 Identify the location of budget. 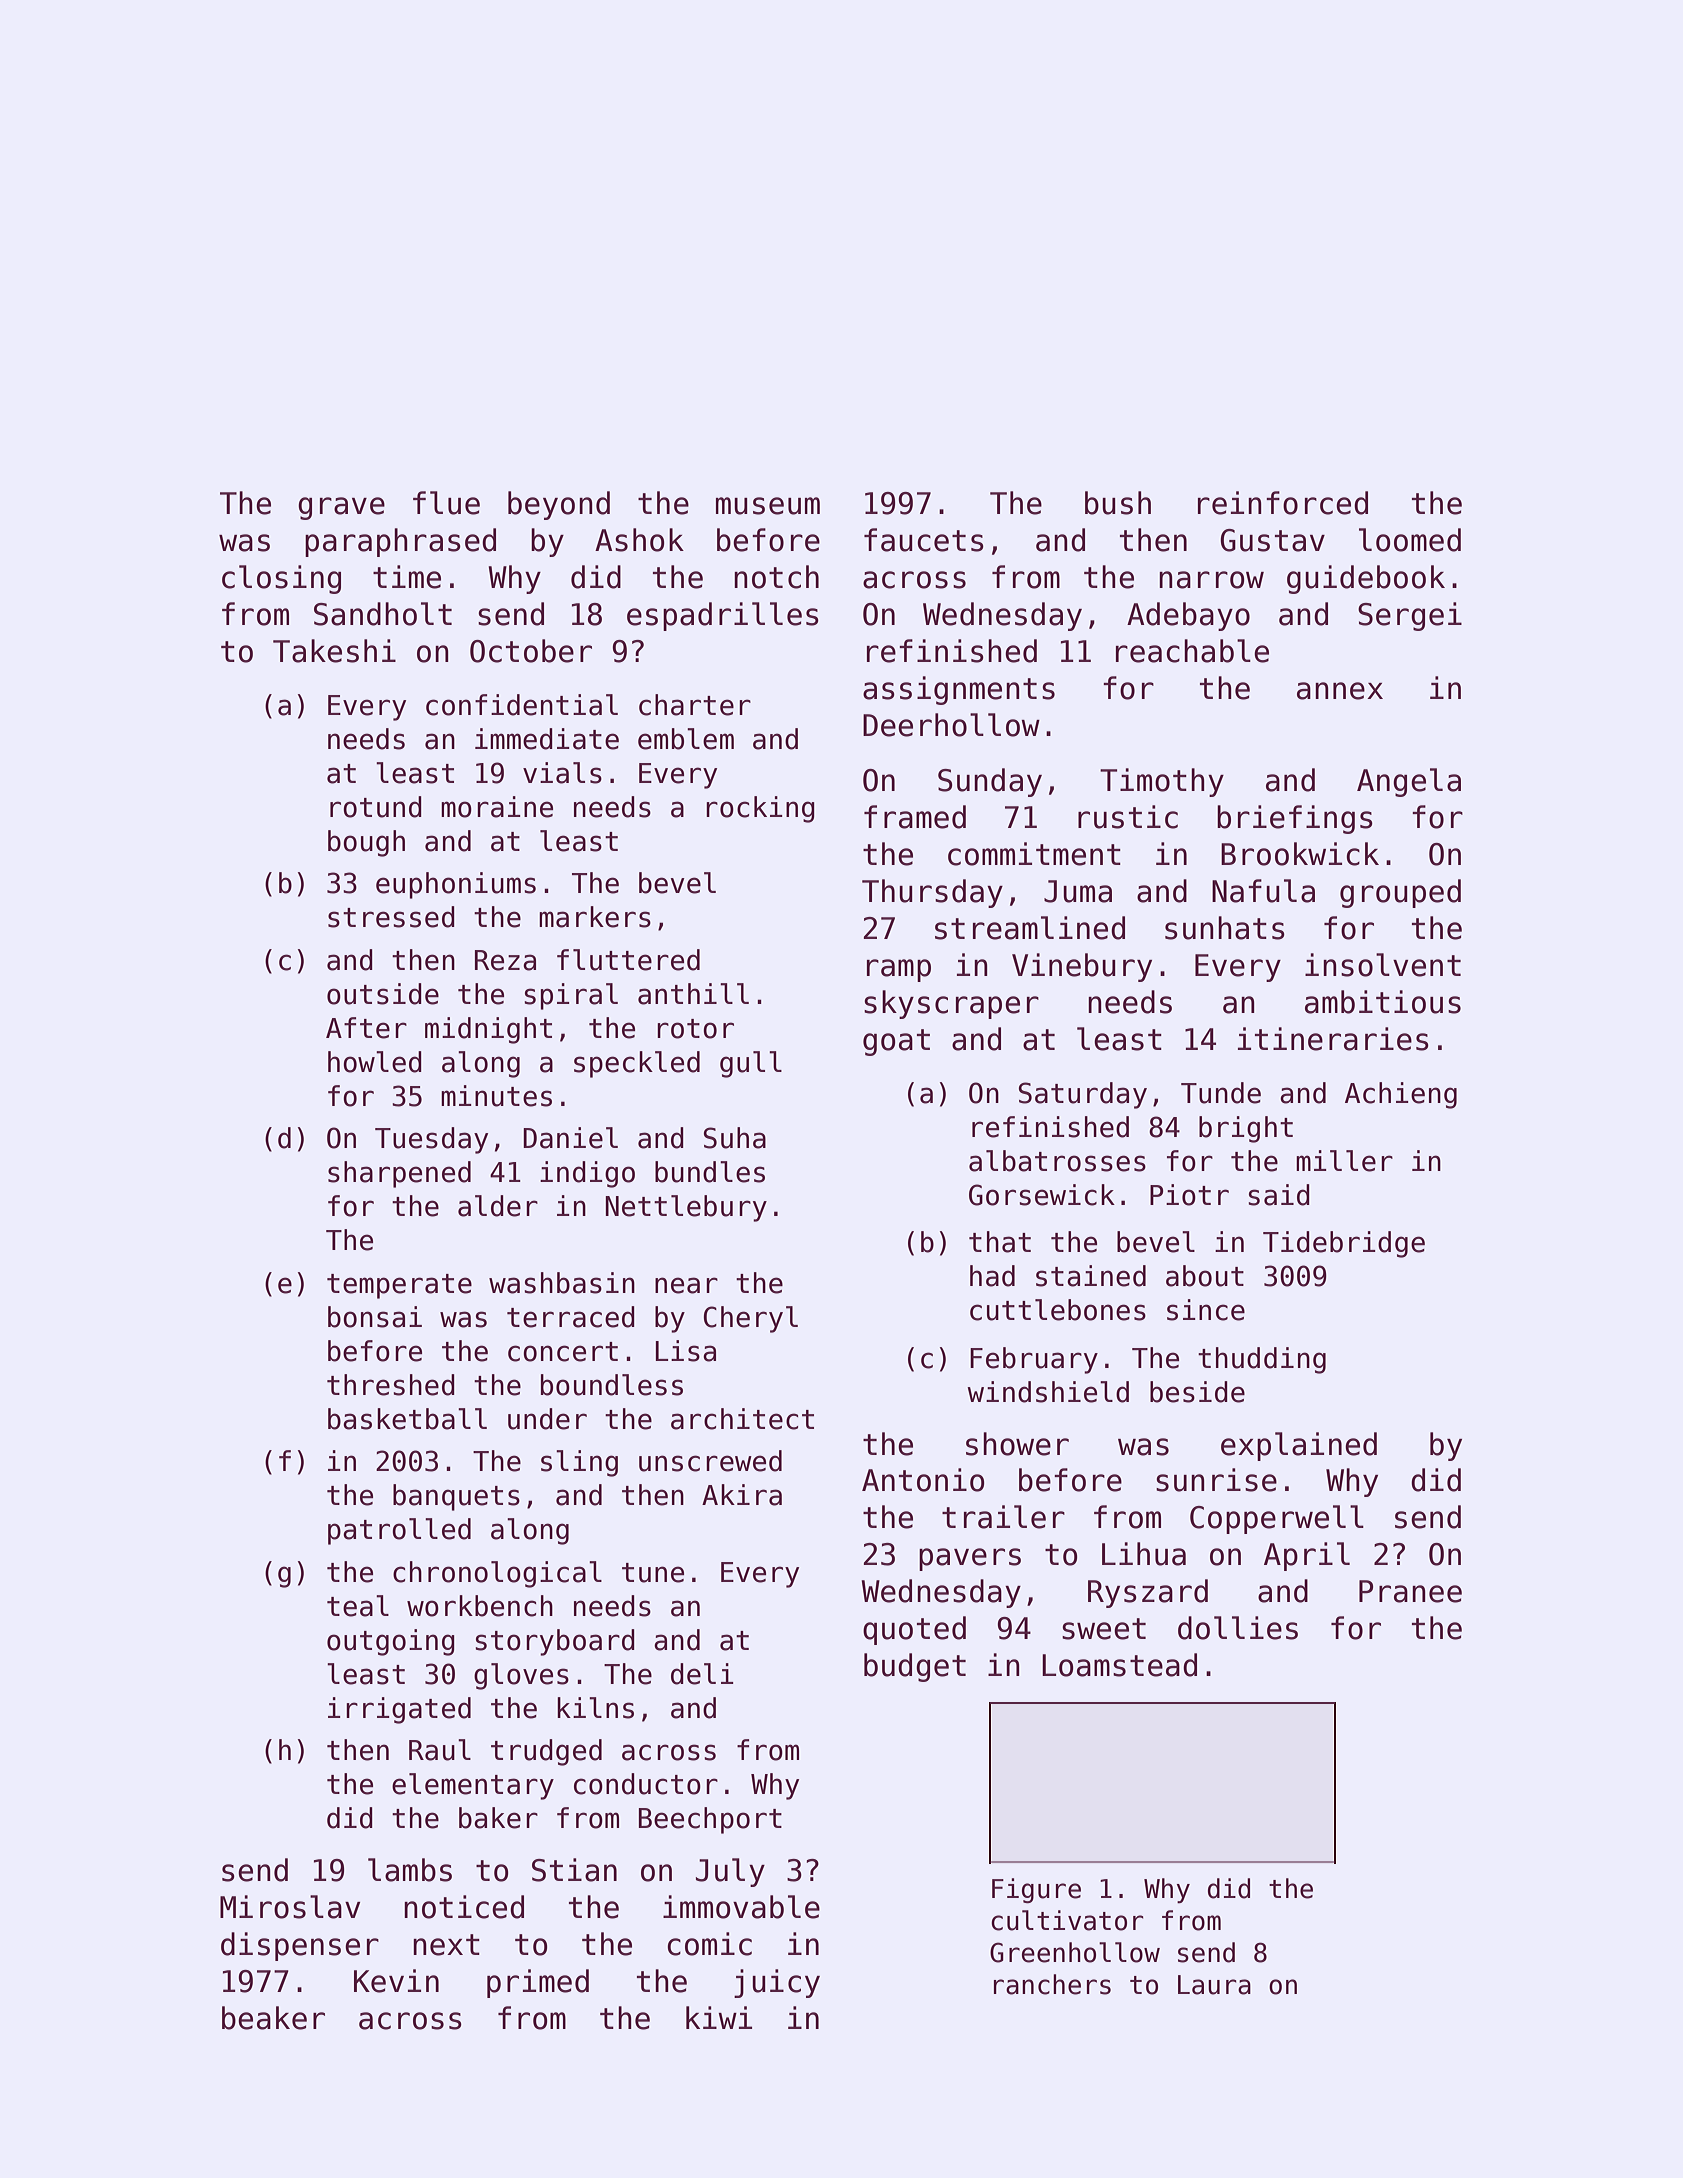
(915, 1667).
